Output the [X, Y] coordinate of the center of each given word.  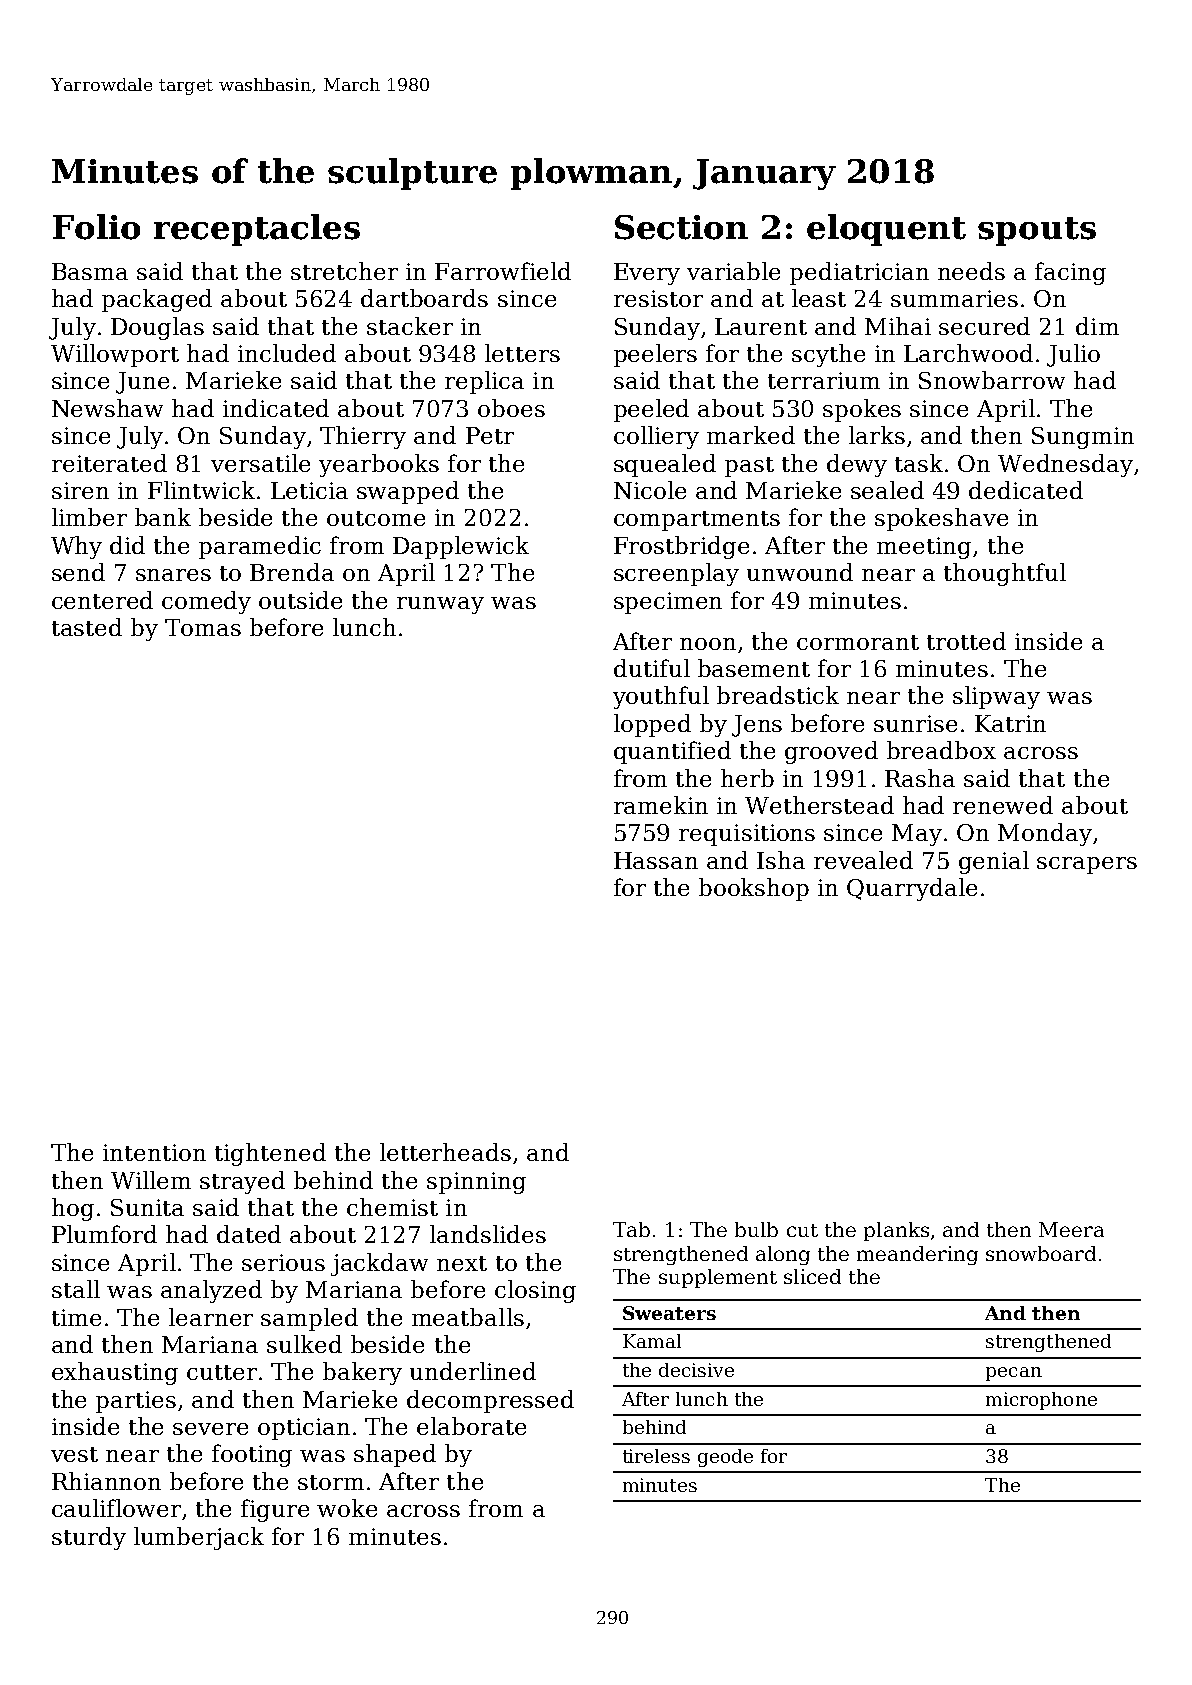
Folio [96, 227]
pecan [1014, 1374]
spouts [1037, 231]
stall [76, 1289]
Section [681, 227]
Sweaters [669, 1313]
